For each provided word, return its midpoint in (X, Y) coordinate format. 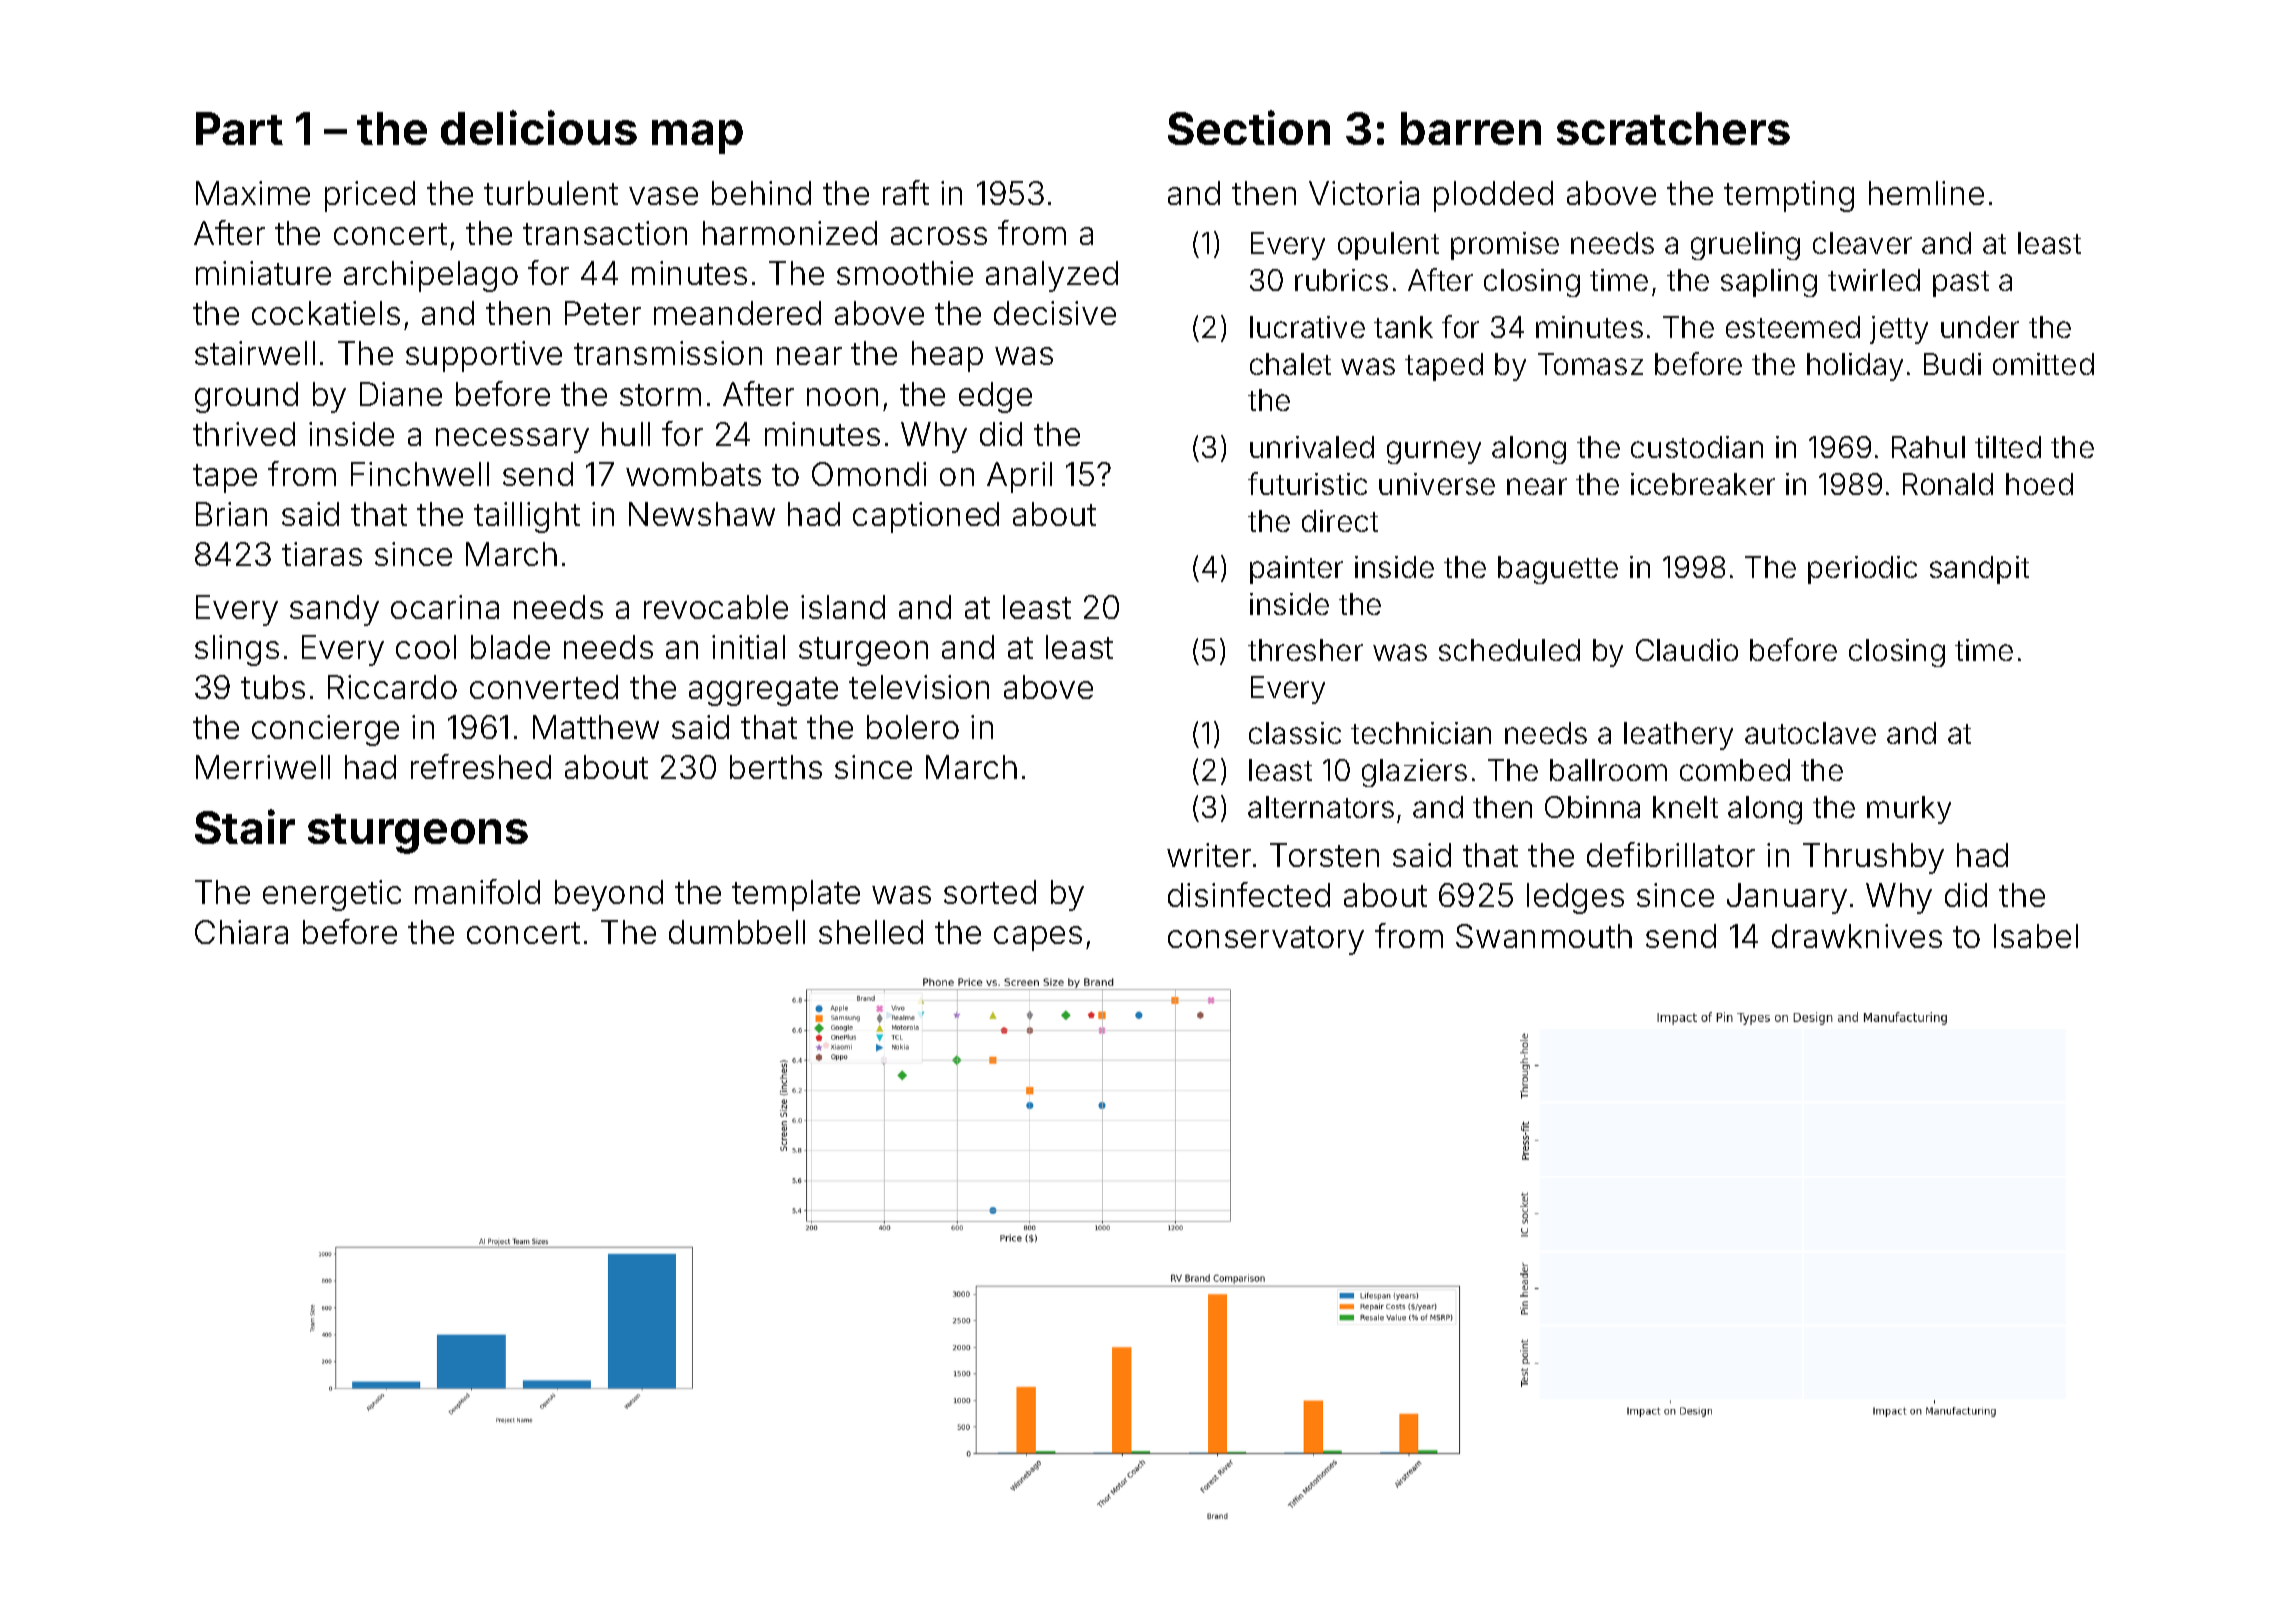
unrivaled (1312, 447)
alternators (1321, 807)
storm (660, 395)
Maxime (253, 193)
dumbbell (737, 932)
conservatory (1266, 940)
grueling (1745, 246)
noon (842, 397)
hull (626, 434)
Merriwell (263, 767)
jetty (1899, 330)
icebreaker (1703, 484)
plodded (1493, 196)
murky (1909, 810)
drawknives (1857, 936)
